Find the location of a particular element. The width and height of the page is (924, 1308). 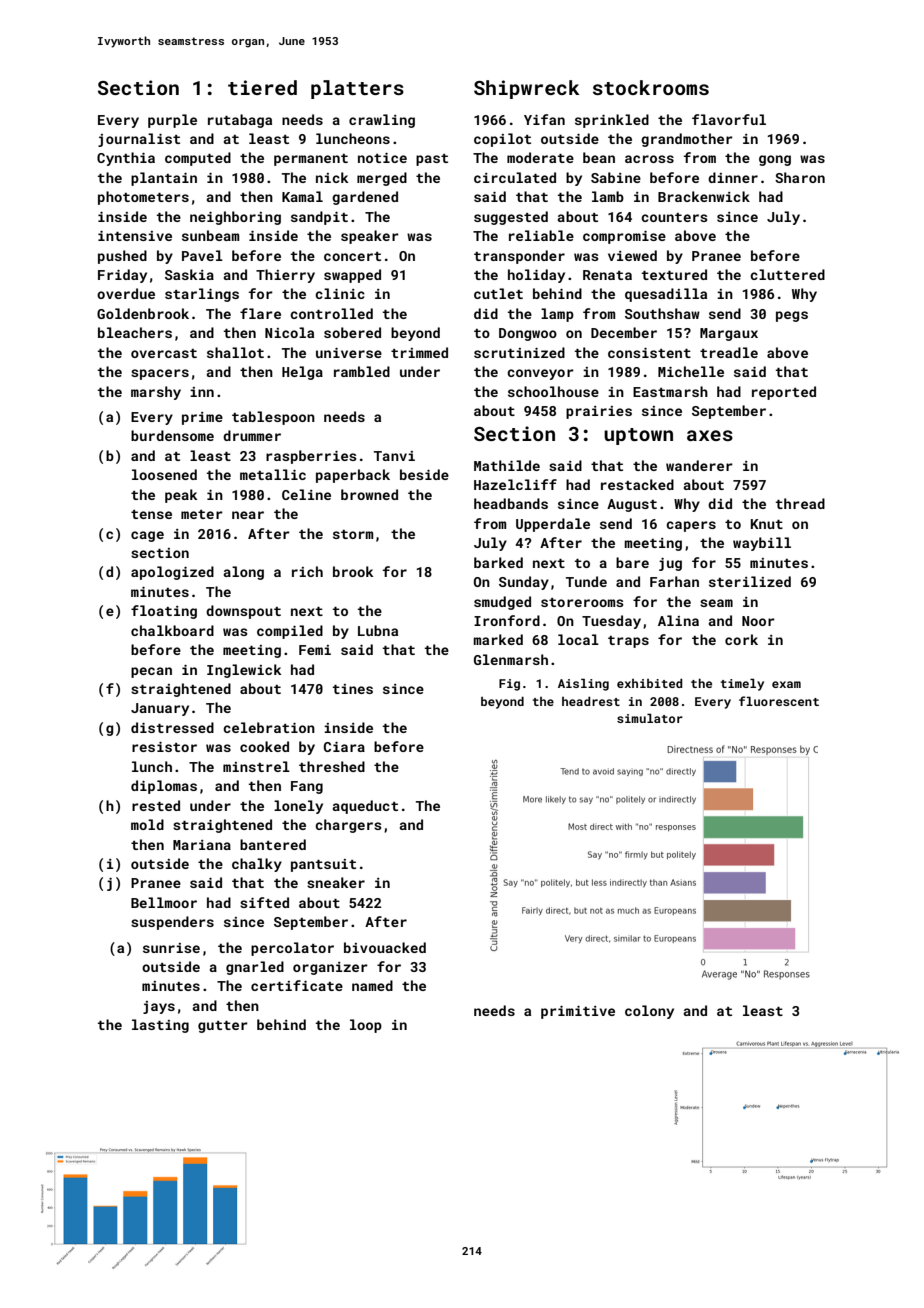

tines is located at coordinates (353, 689).
